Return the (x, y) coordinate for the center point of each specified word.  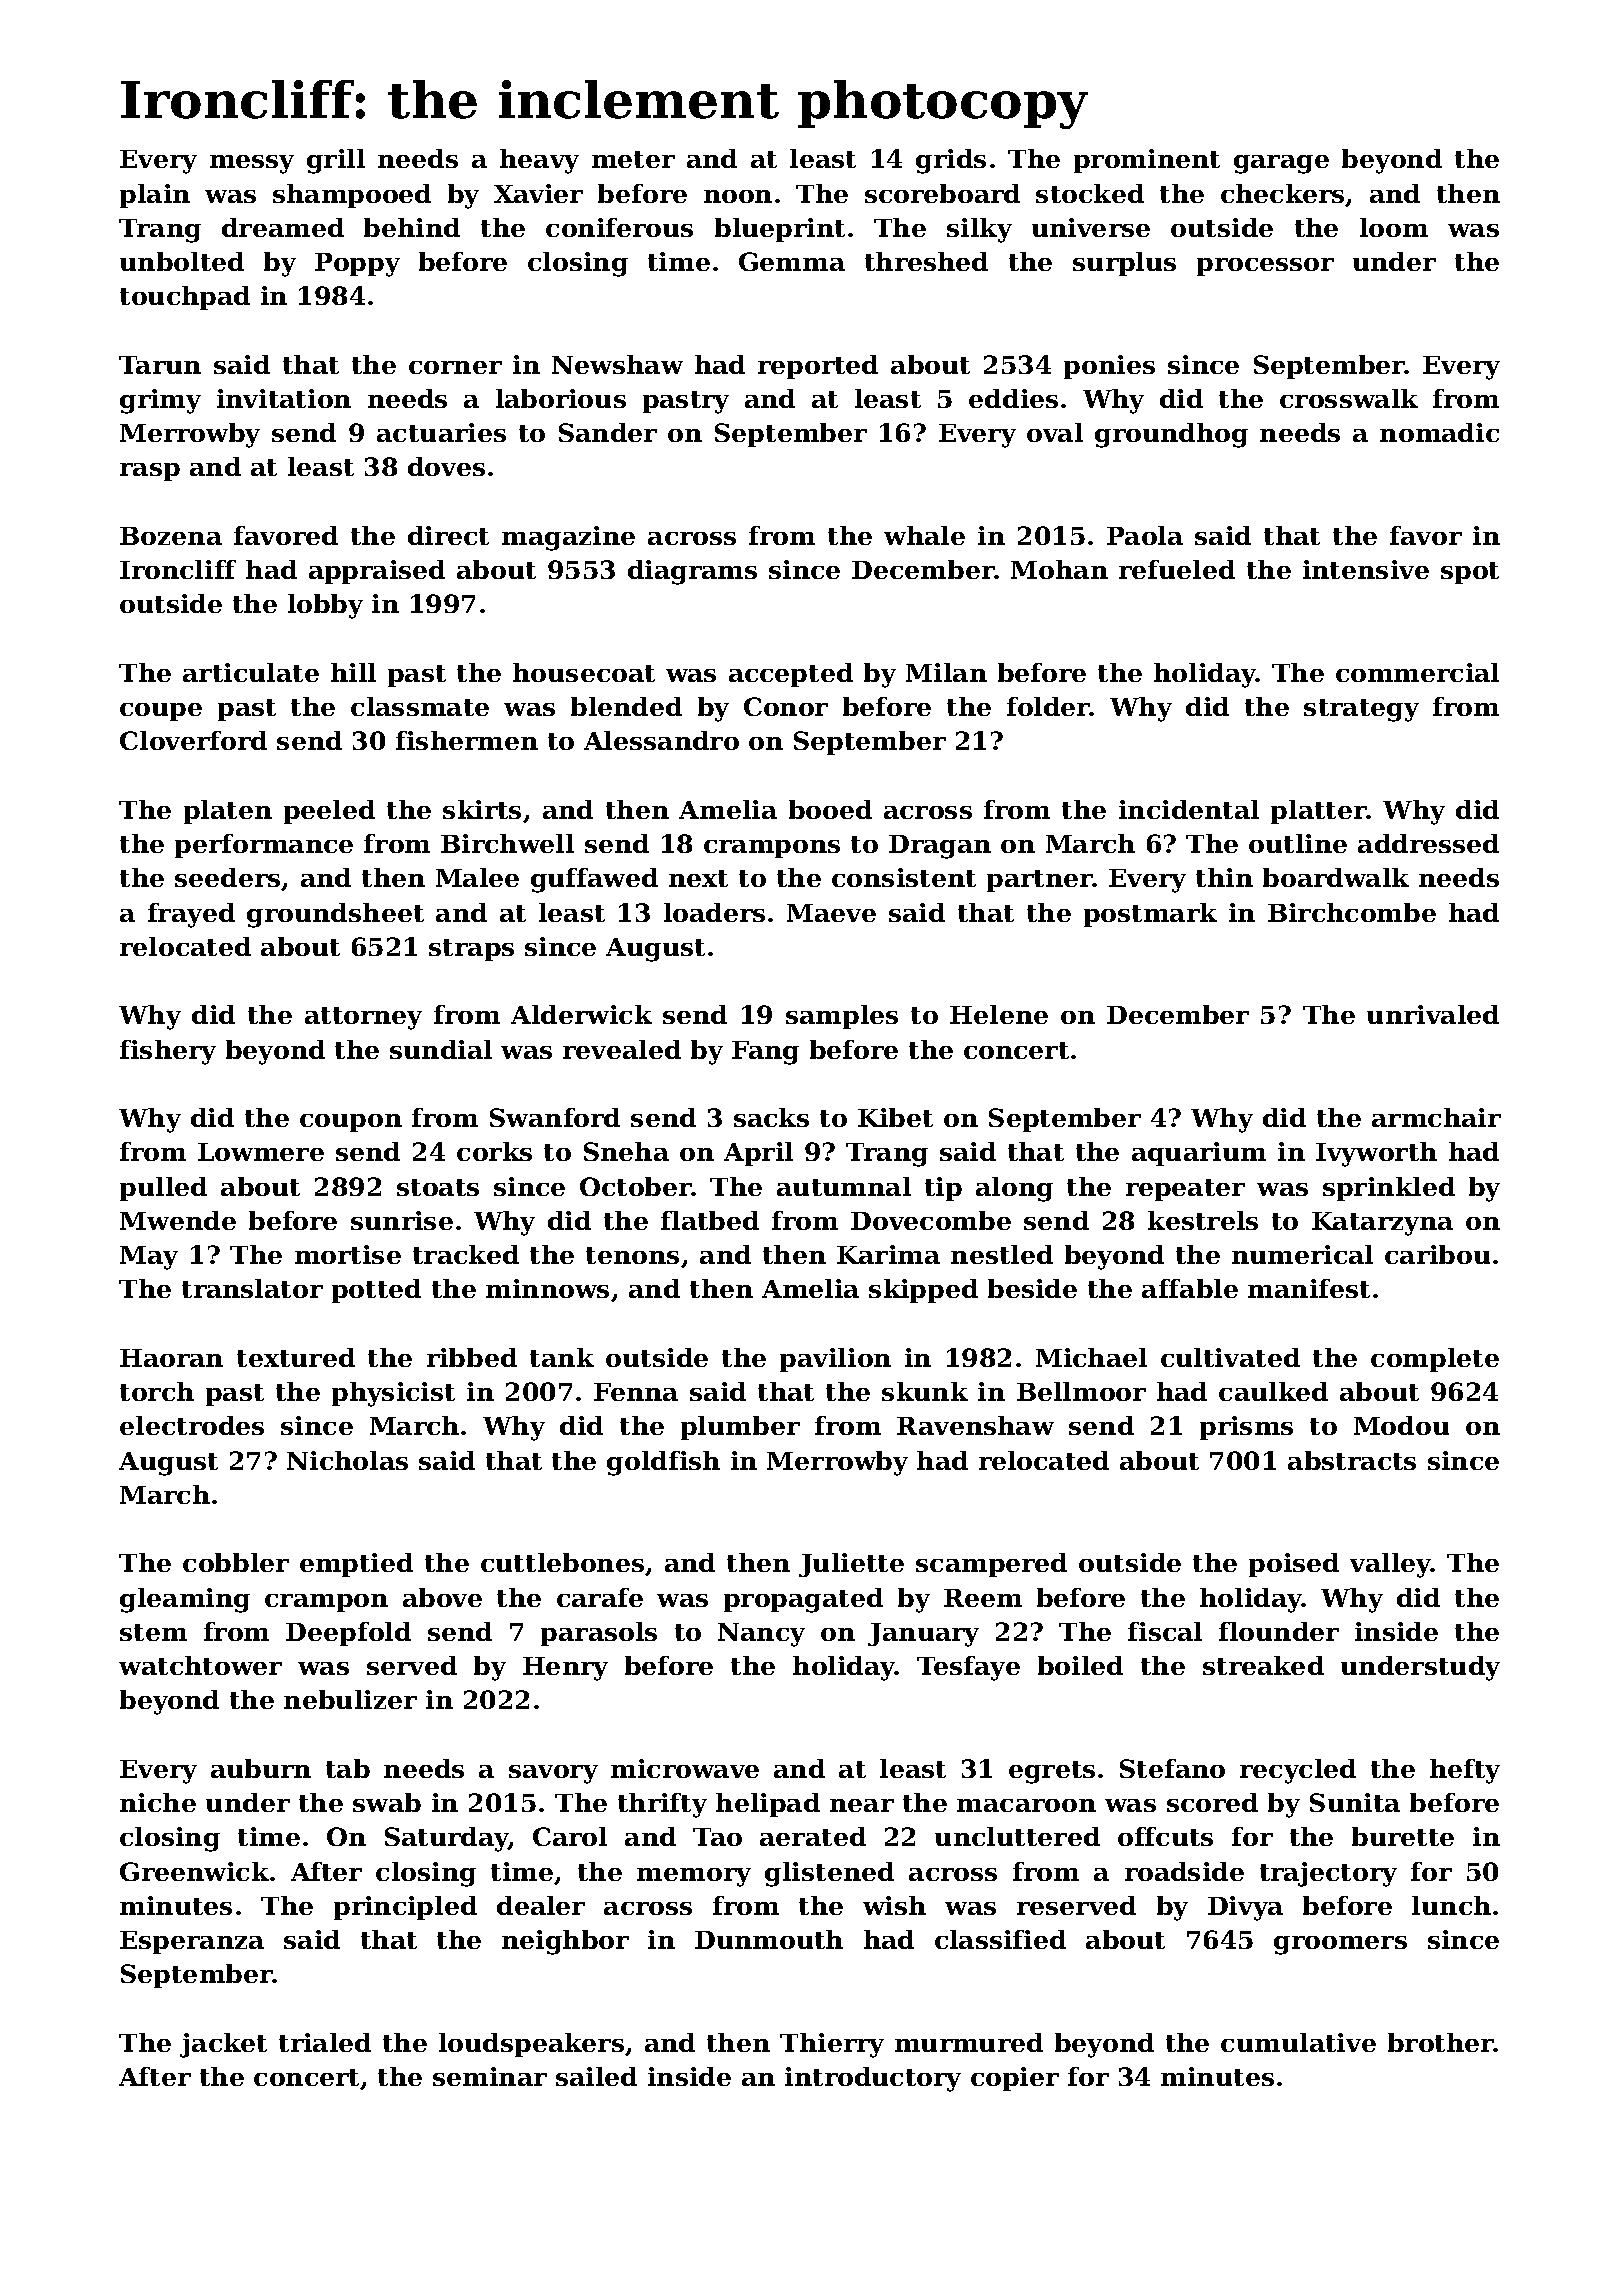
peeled (329, 812)
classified (1000, 1939)
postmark (1150, 915)
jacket (223, 2045)
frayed (191, 915)
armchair (1436, 1117)
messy (252, 164)
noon (738, 196)
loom (1394, 227)
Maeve (831, 913)
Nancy (761, 1635)
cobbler (236, 1562)
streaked (1263, 1665)
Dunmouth (769, 1939)
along (1014, 1189)
